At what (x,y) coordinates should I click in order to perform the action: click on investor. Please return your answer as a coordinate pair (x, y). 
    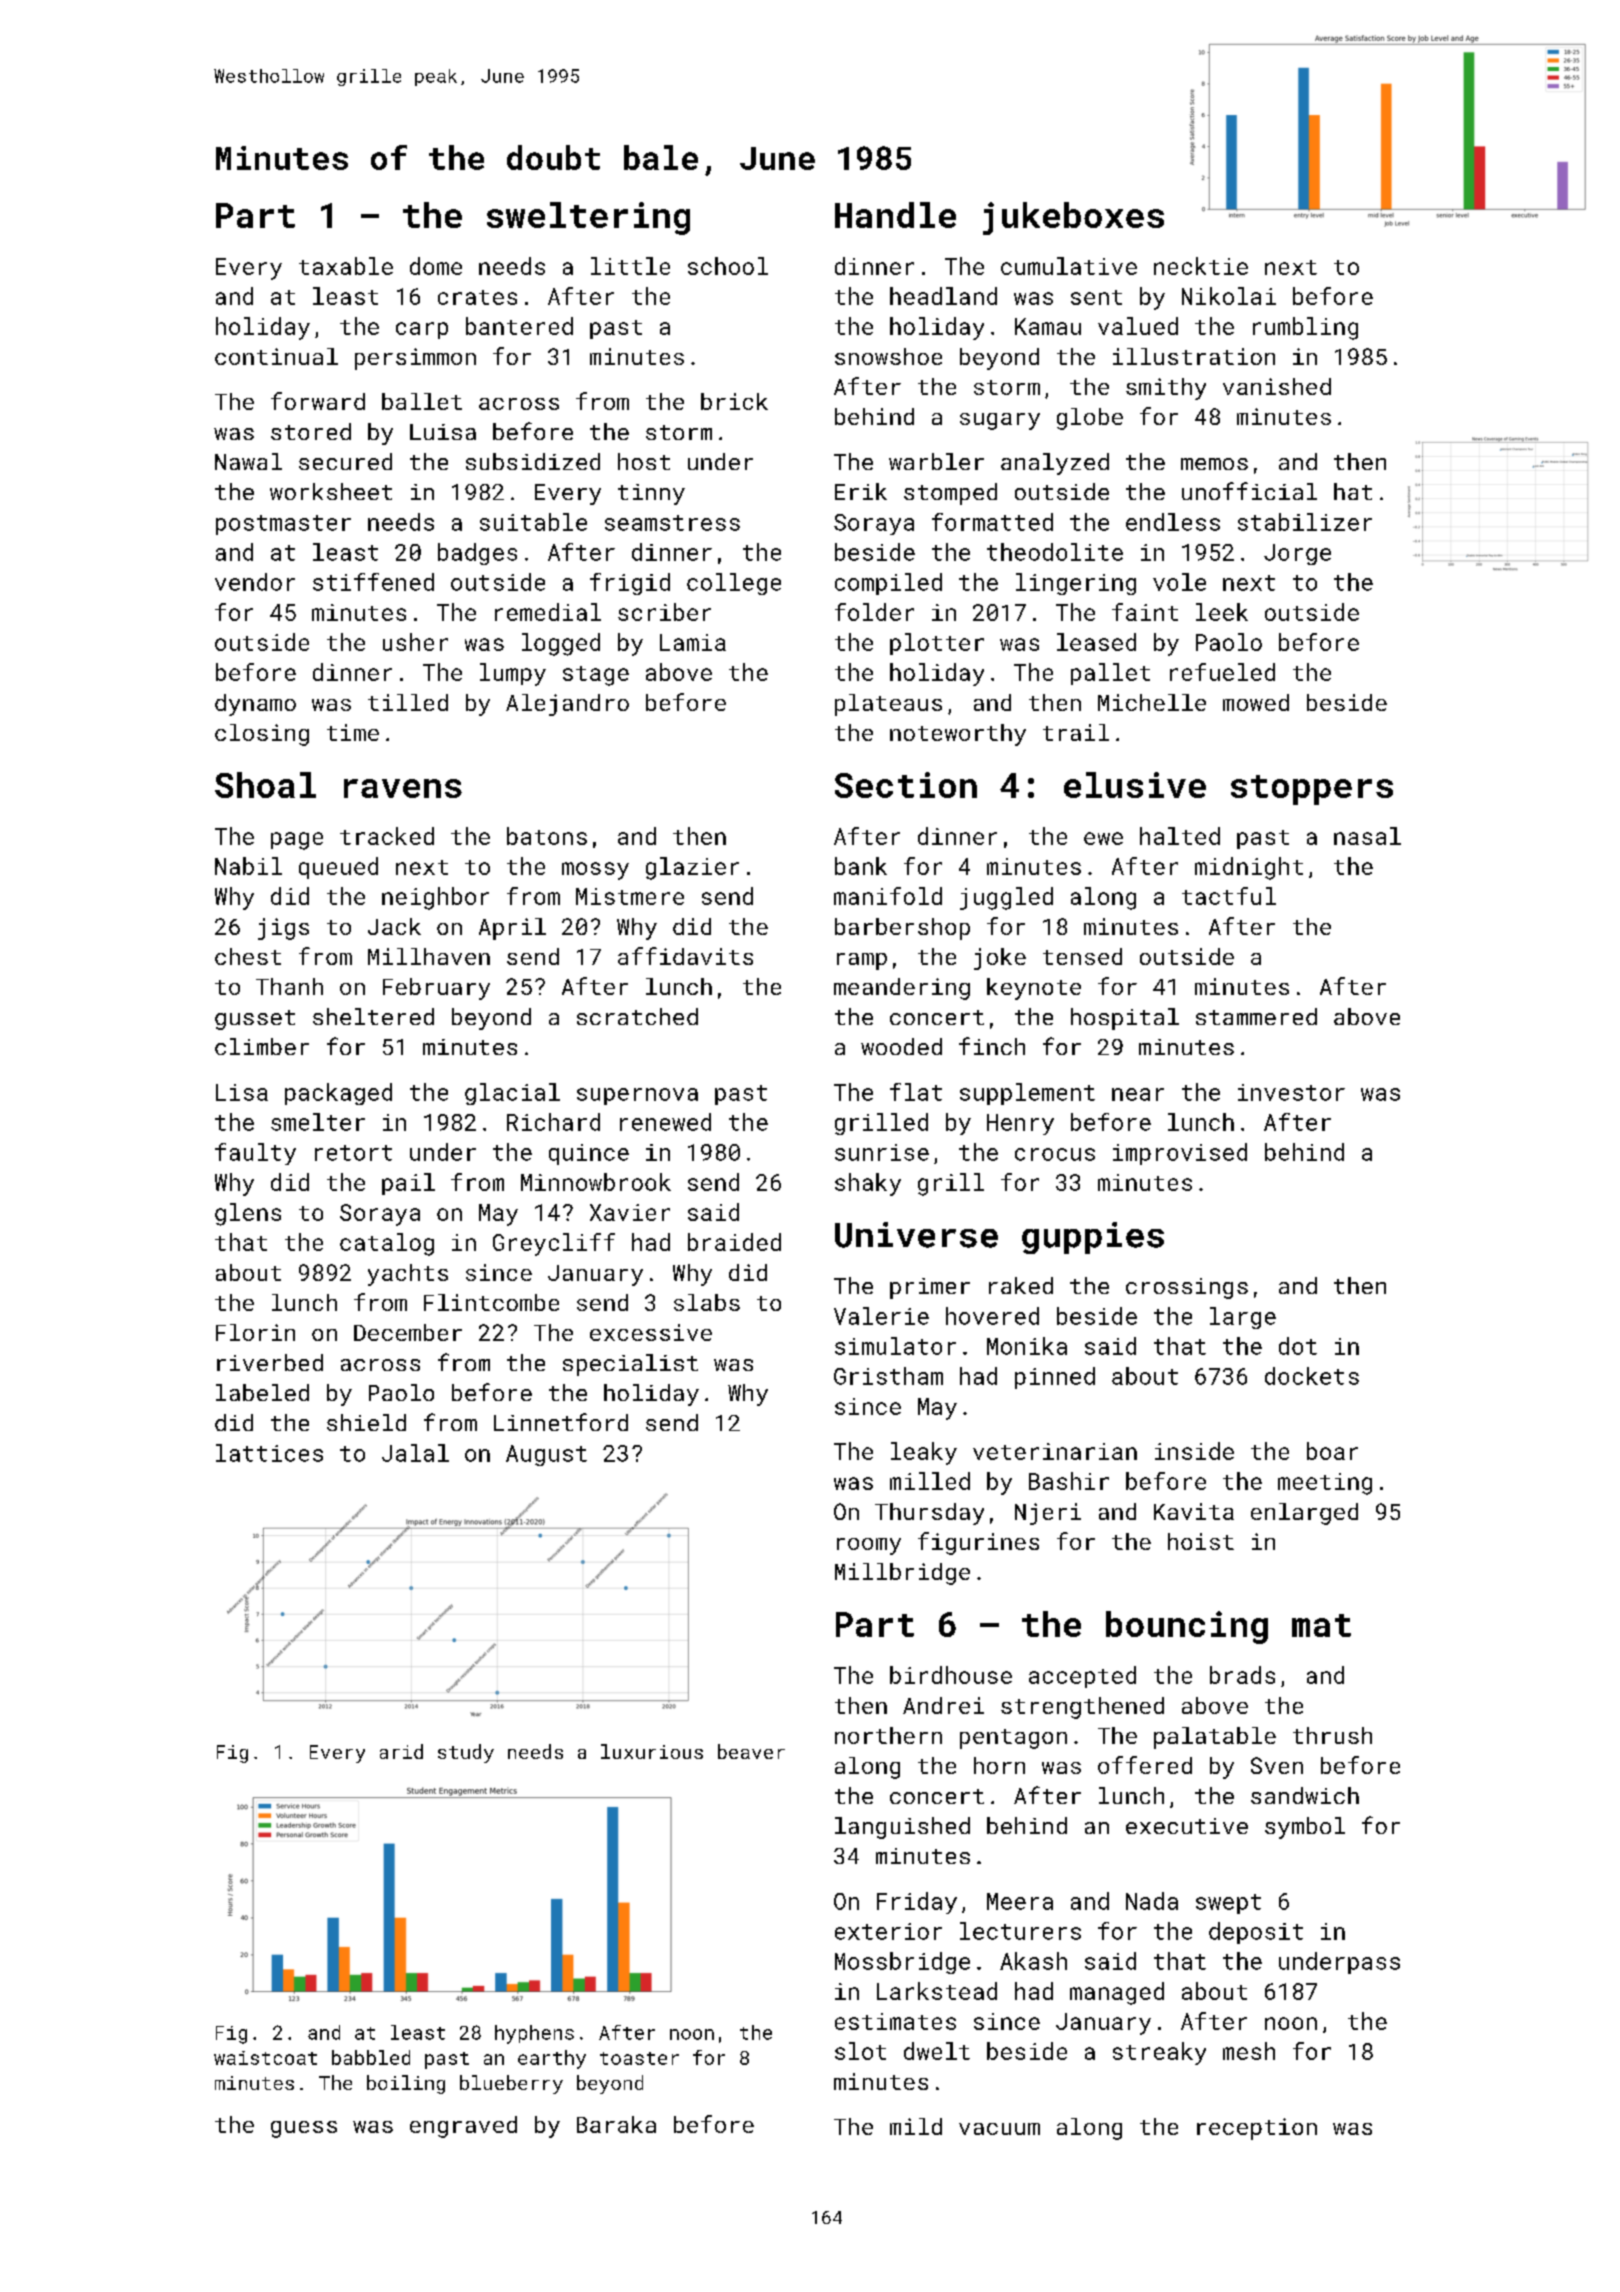
    Looking at the image, I should click on (1291, 1092).
